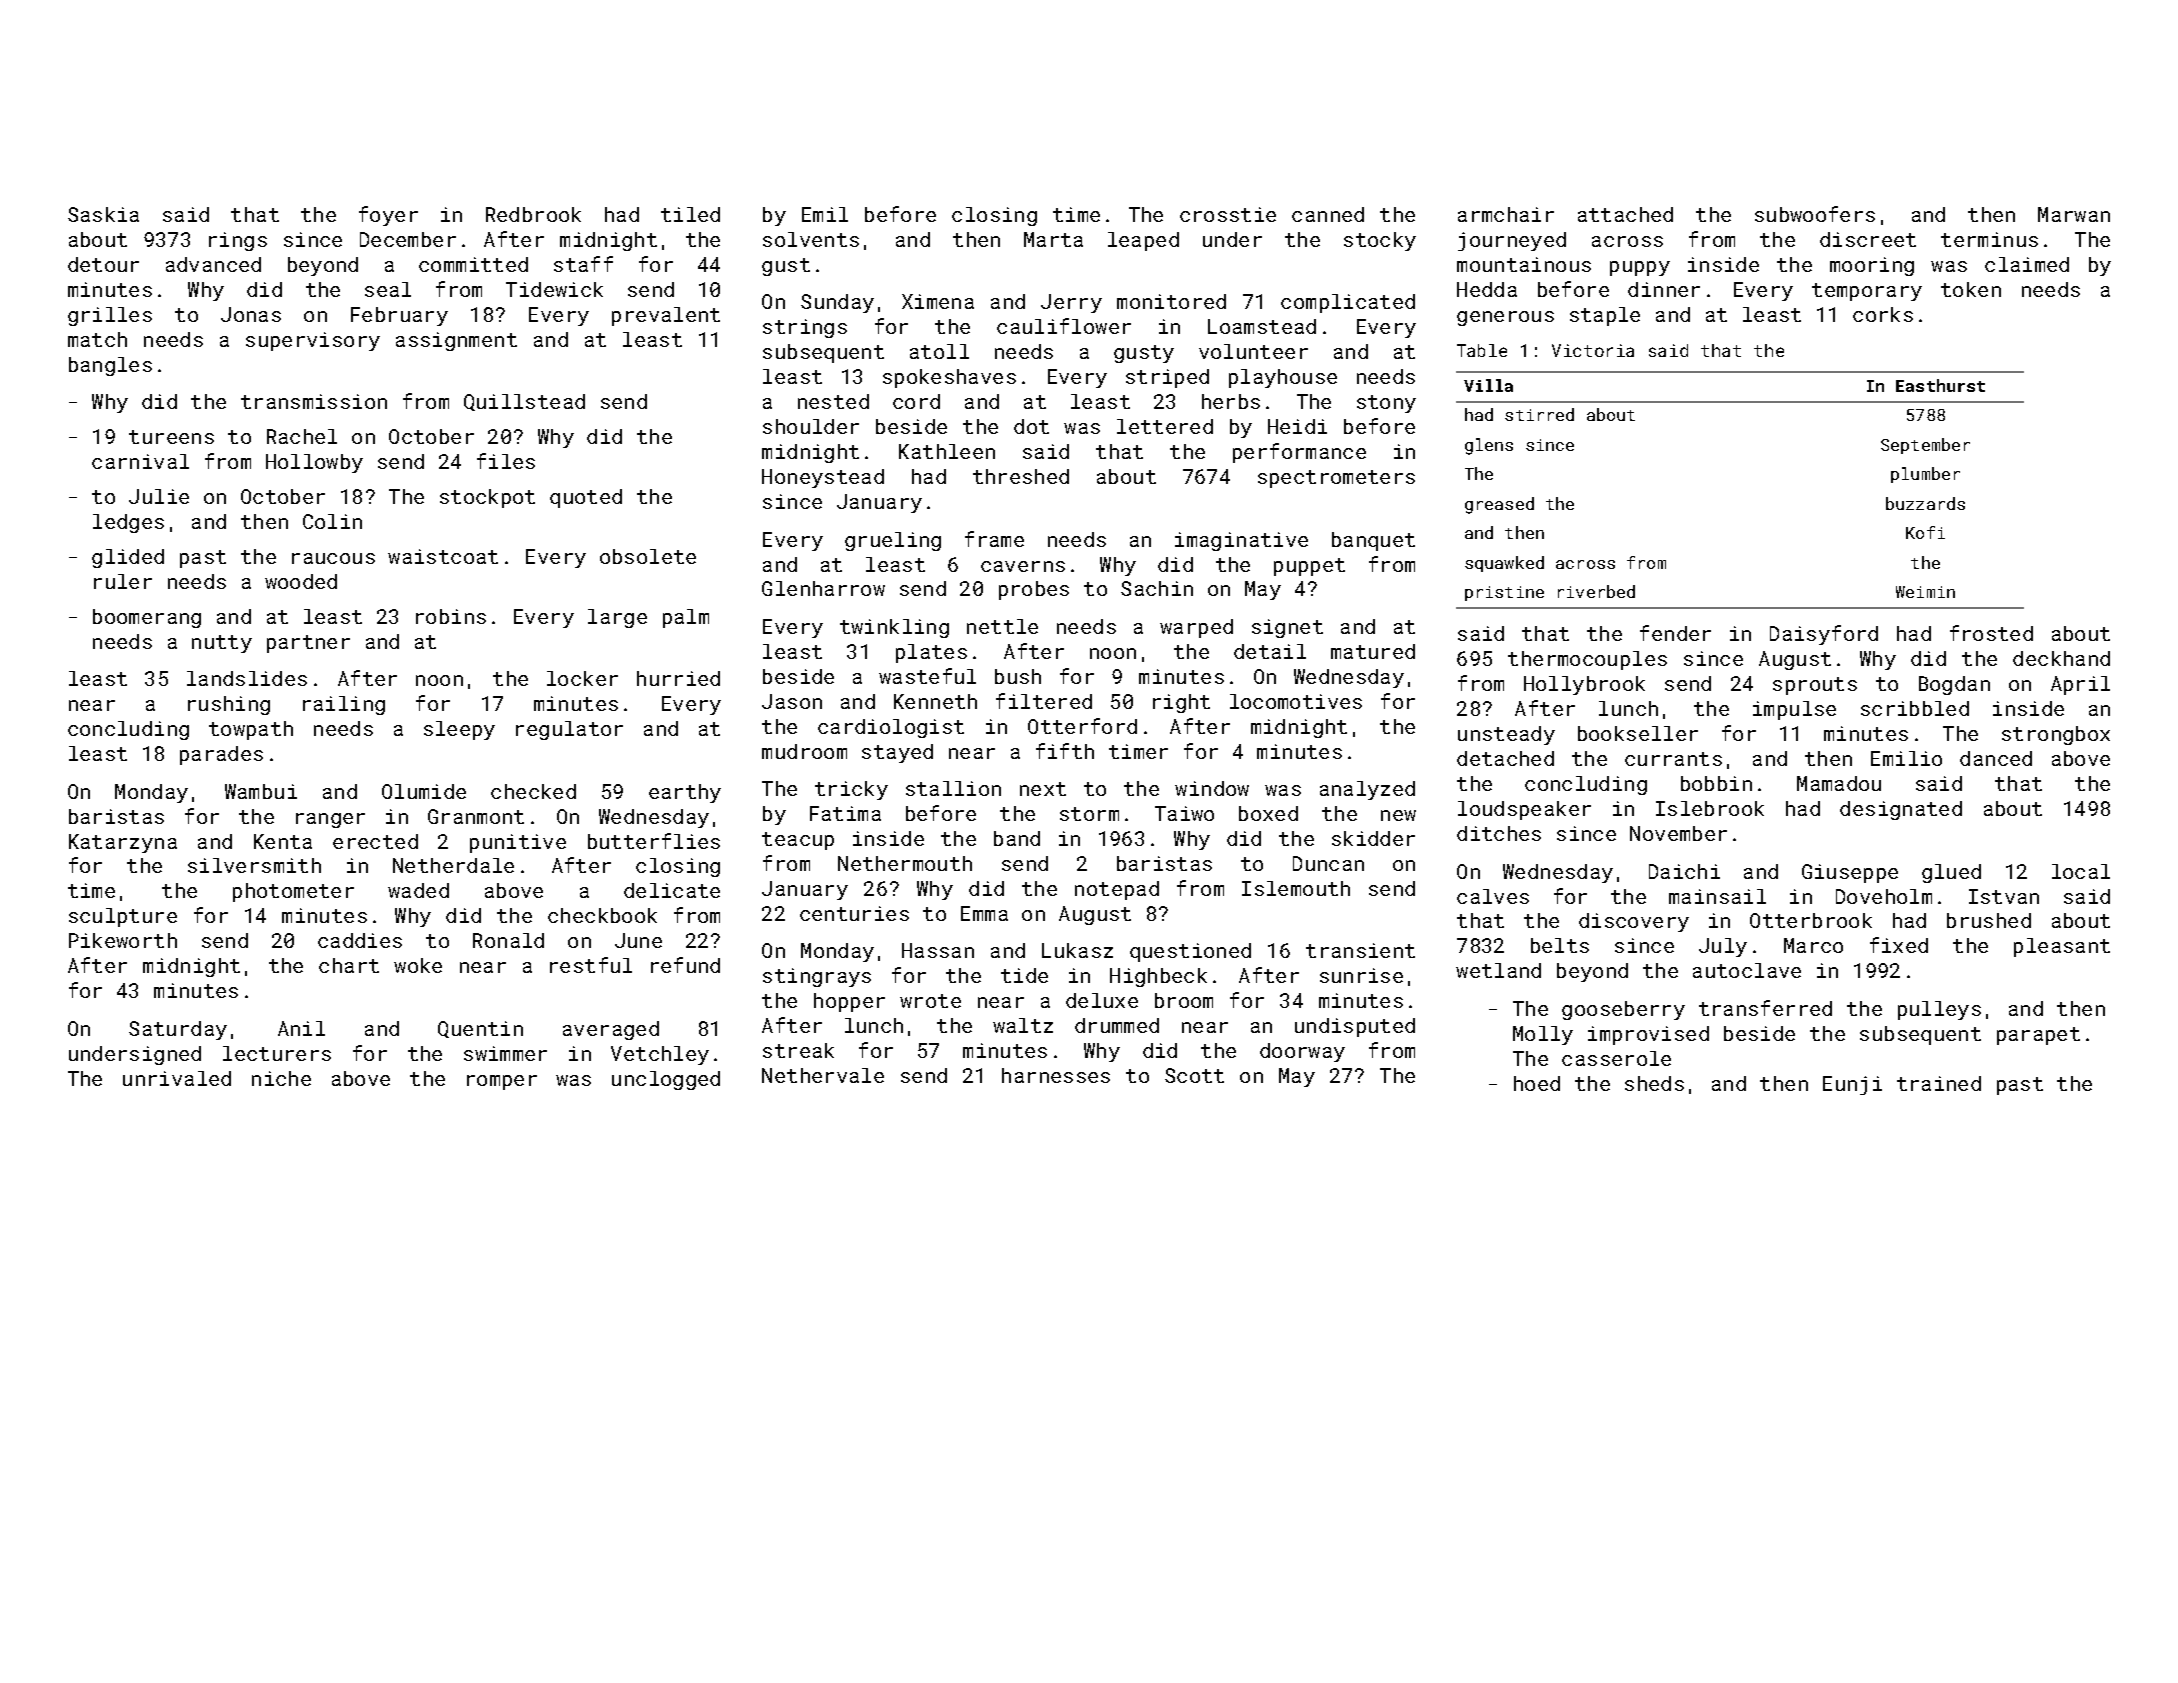 This document has width=2178, height=1683. What do you see at coordinates (178, 1030) in the document?
I see `Saturday` at bounding box center [178, 1030].
